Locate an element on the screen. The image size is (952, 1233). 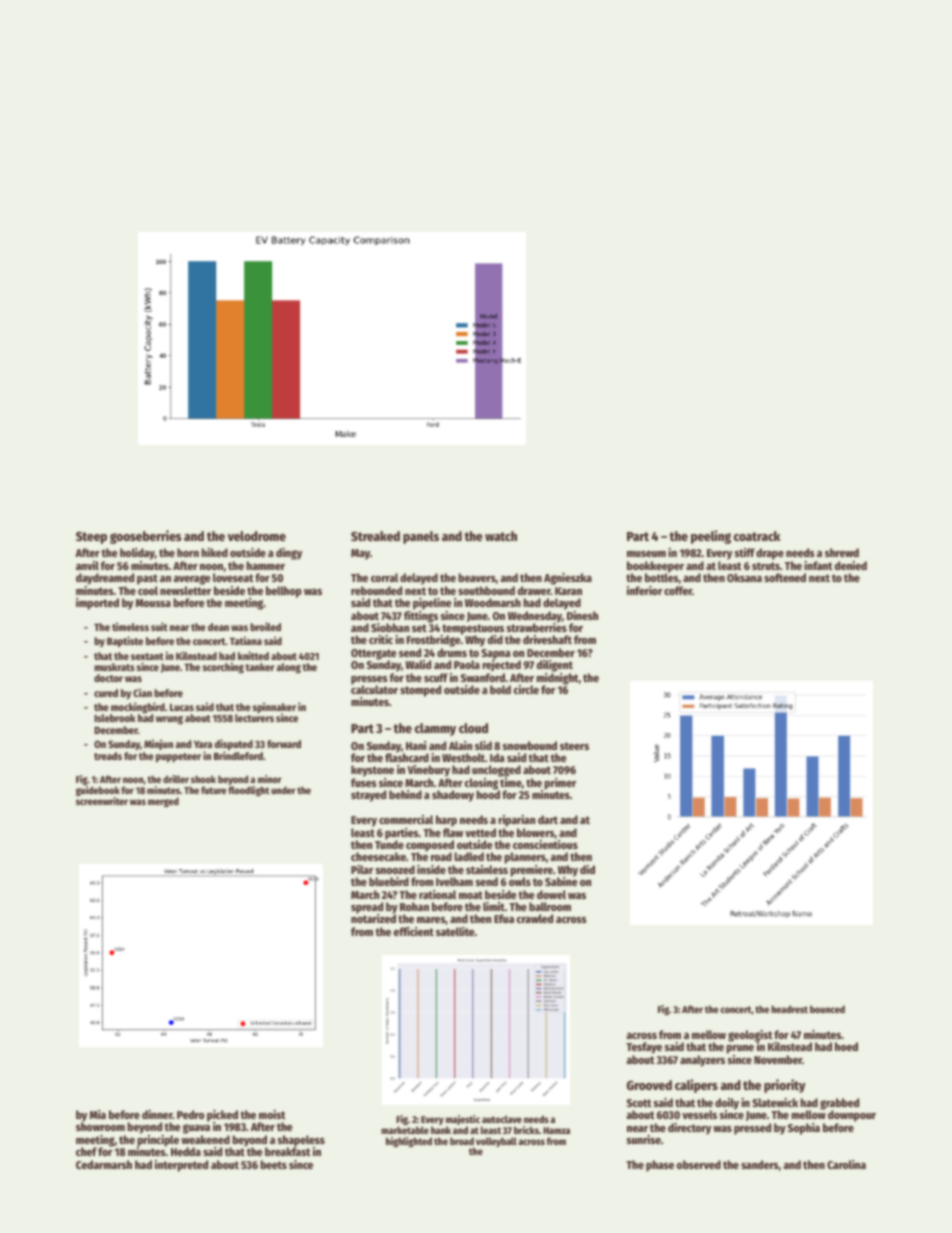
denied is located at coordinates (851, 565).
